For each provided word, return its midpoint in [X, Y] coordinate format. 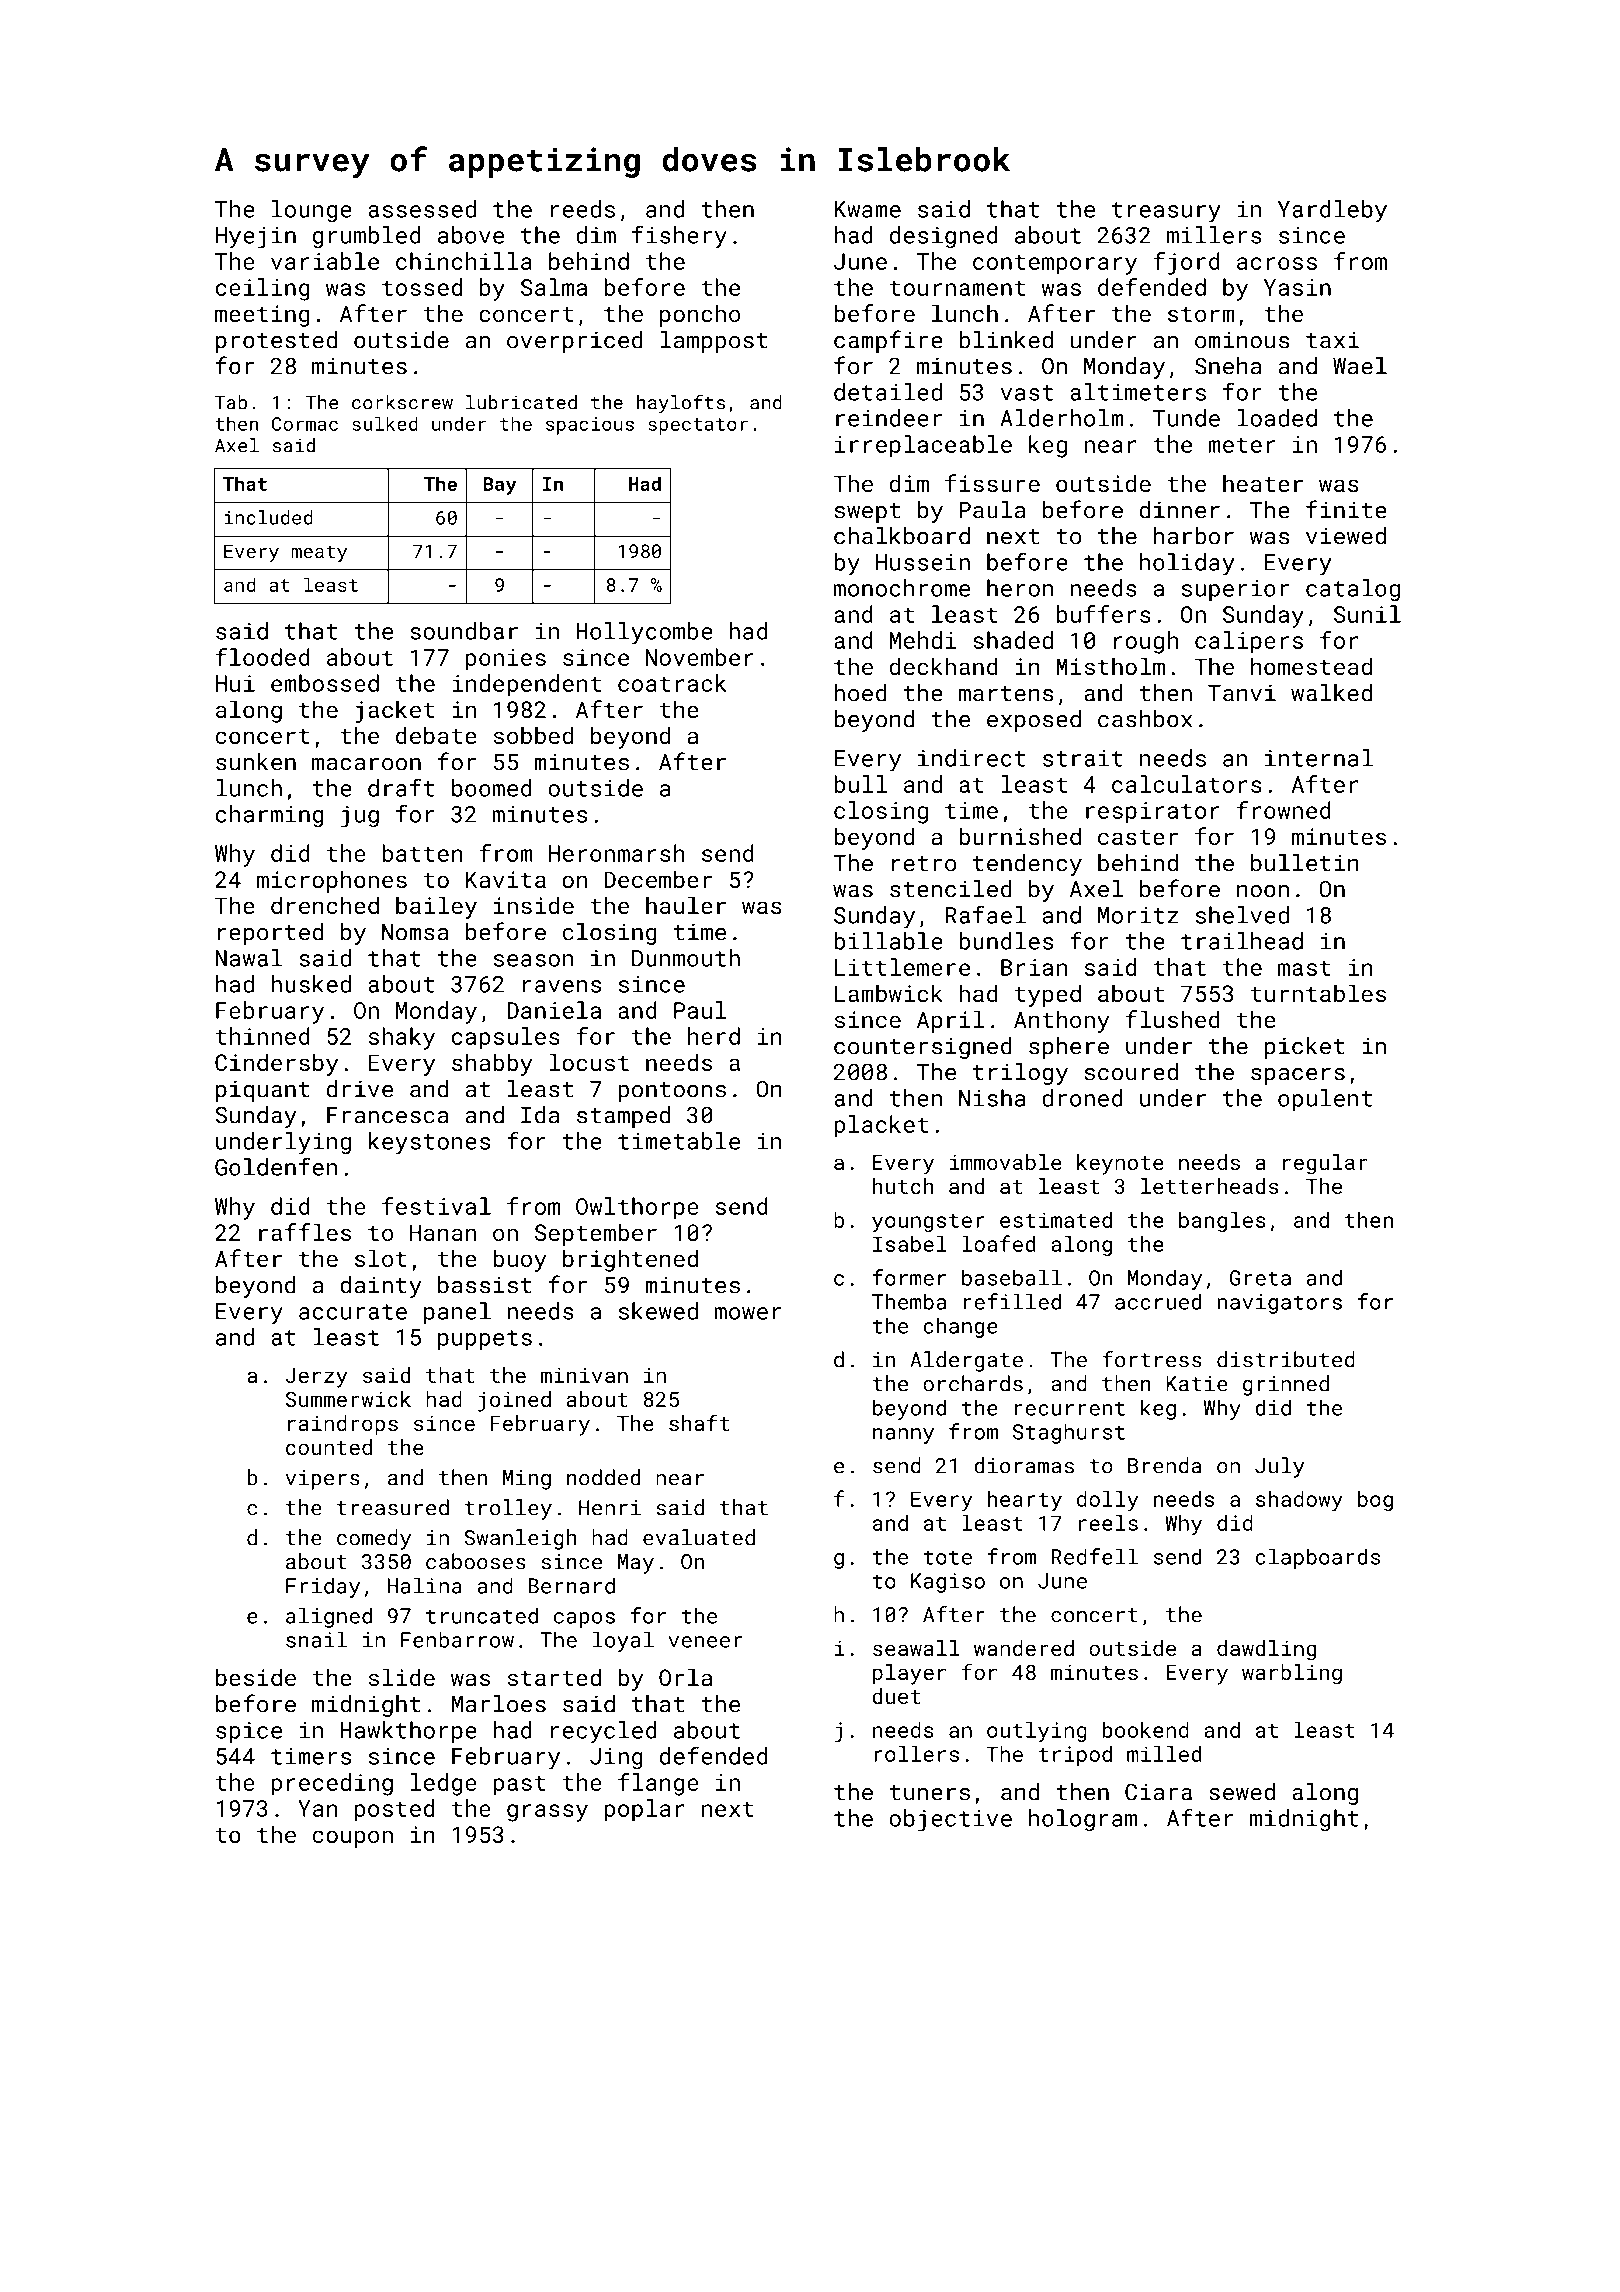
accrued [1158, 1301]
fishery [679, 237]
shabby [492, 1064]
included [268, 517]
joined [514, 1401]
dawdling [1266, 1650]
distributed [1286, 1359]
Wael [1360, 366]
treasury [1166, 212]
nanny [903, 1436]
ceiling [263, 289]
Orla [685, 1677]
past [519, 1785]
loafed [998, 1243]
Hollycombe [644, 633]
